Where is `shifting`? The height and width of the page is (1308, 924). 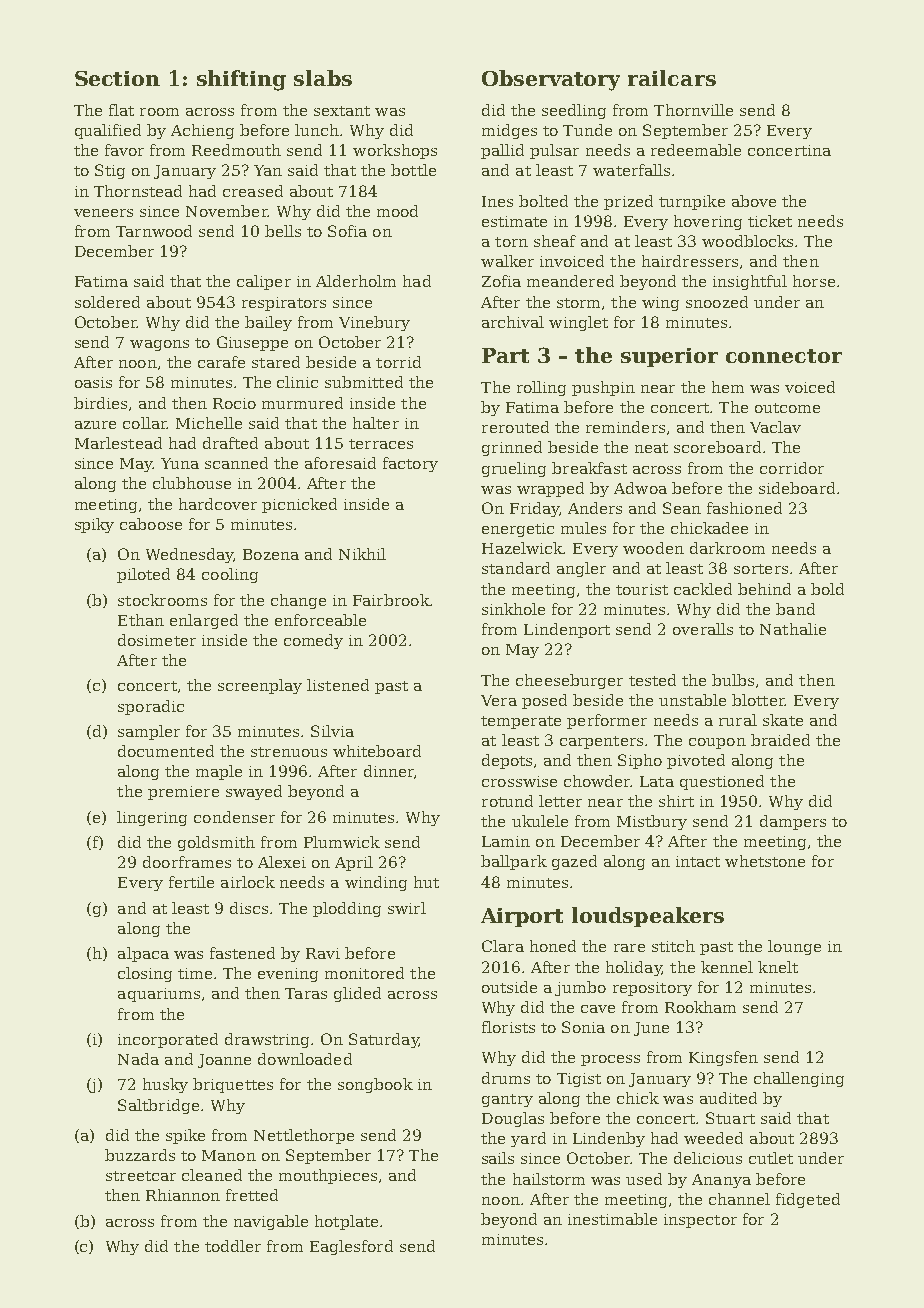
shifting is located at coordinates (241, 80).
